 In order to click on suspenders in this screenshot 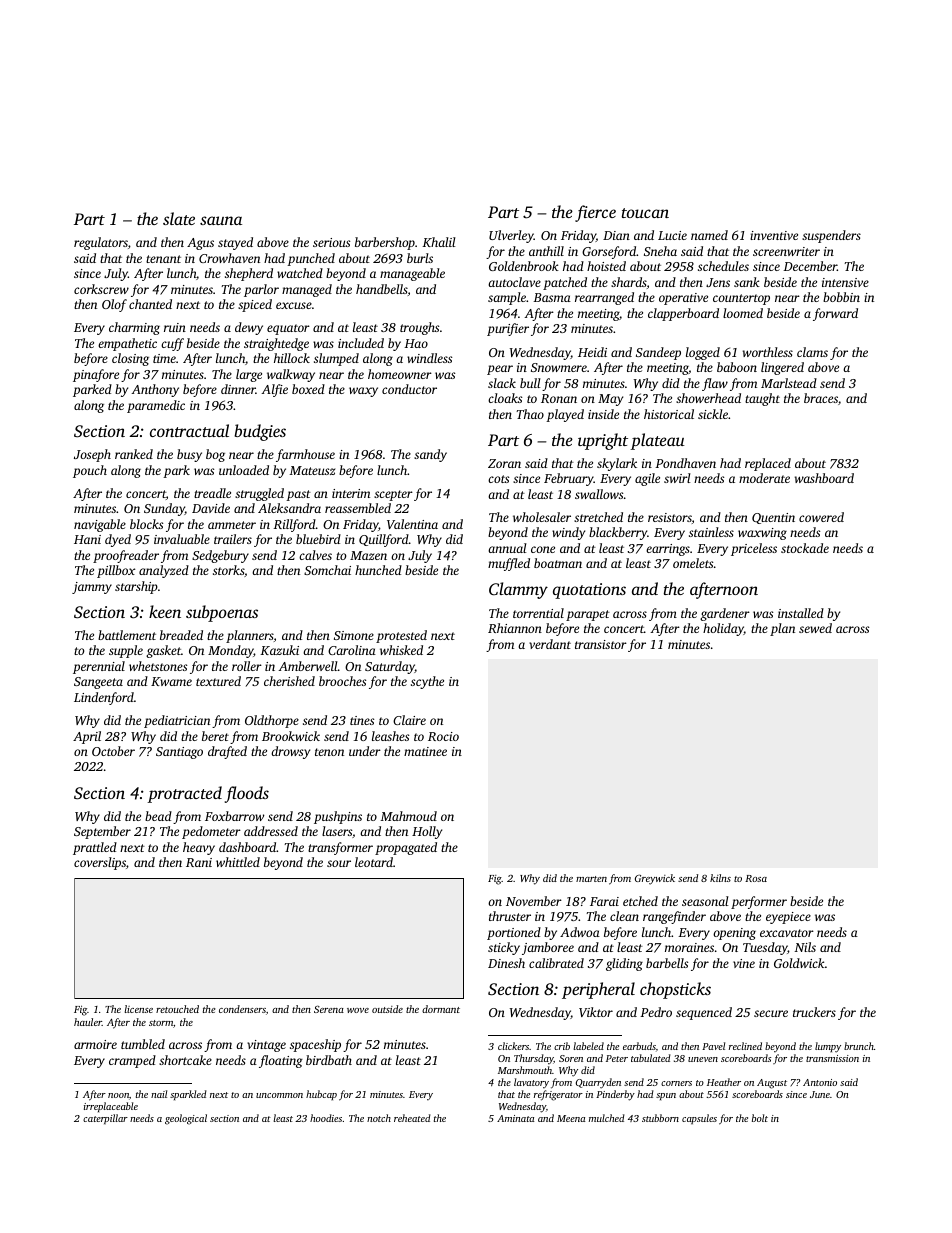, I will do `click(831, 236)`.
